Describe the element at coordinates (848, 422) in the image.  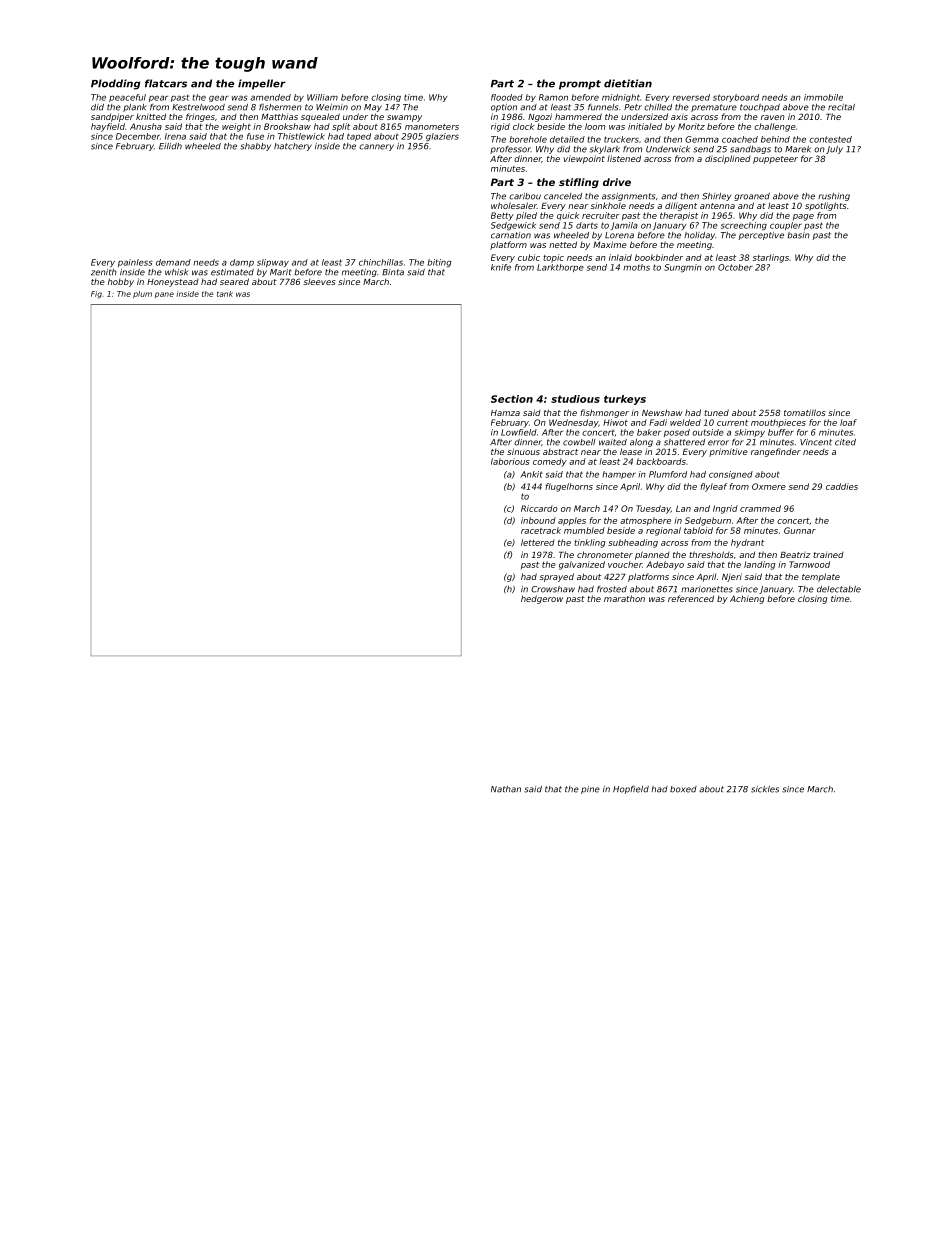
I see `loaf` at that location.
